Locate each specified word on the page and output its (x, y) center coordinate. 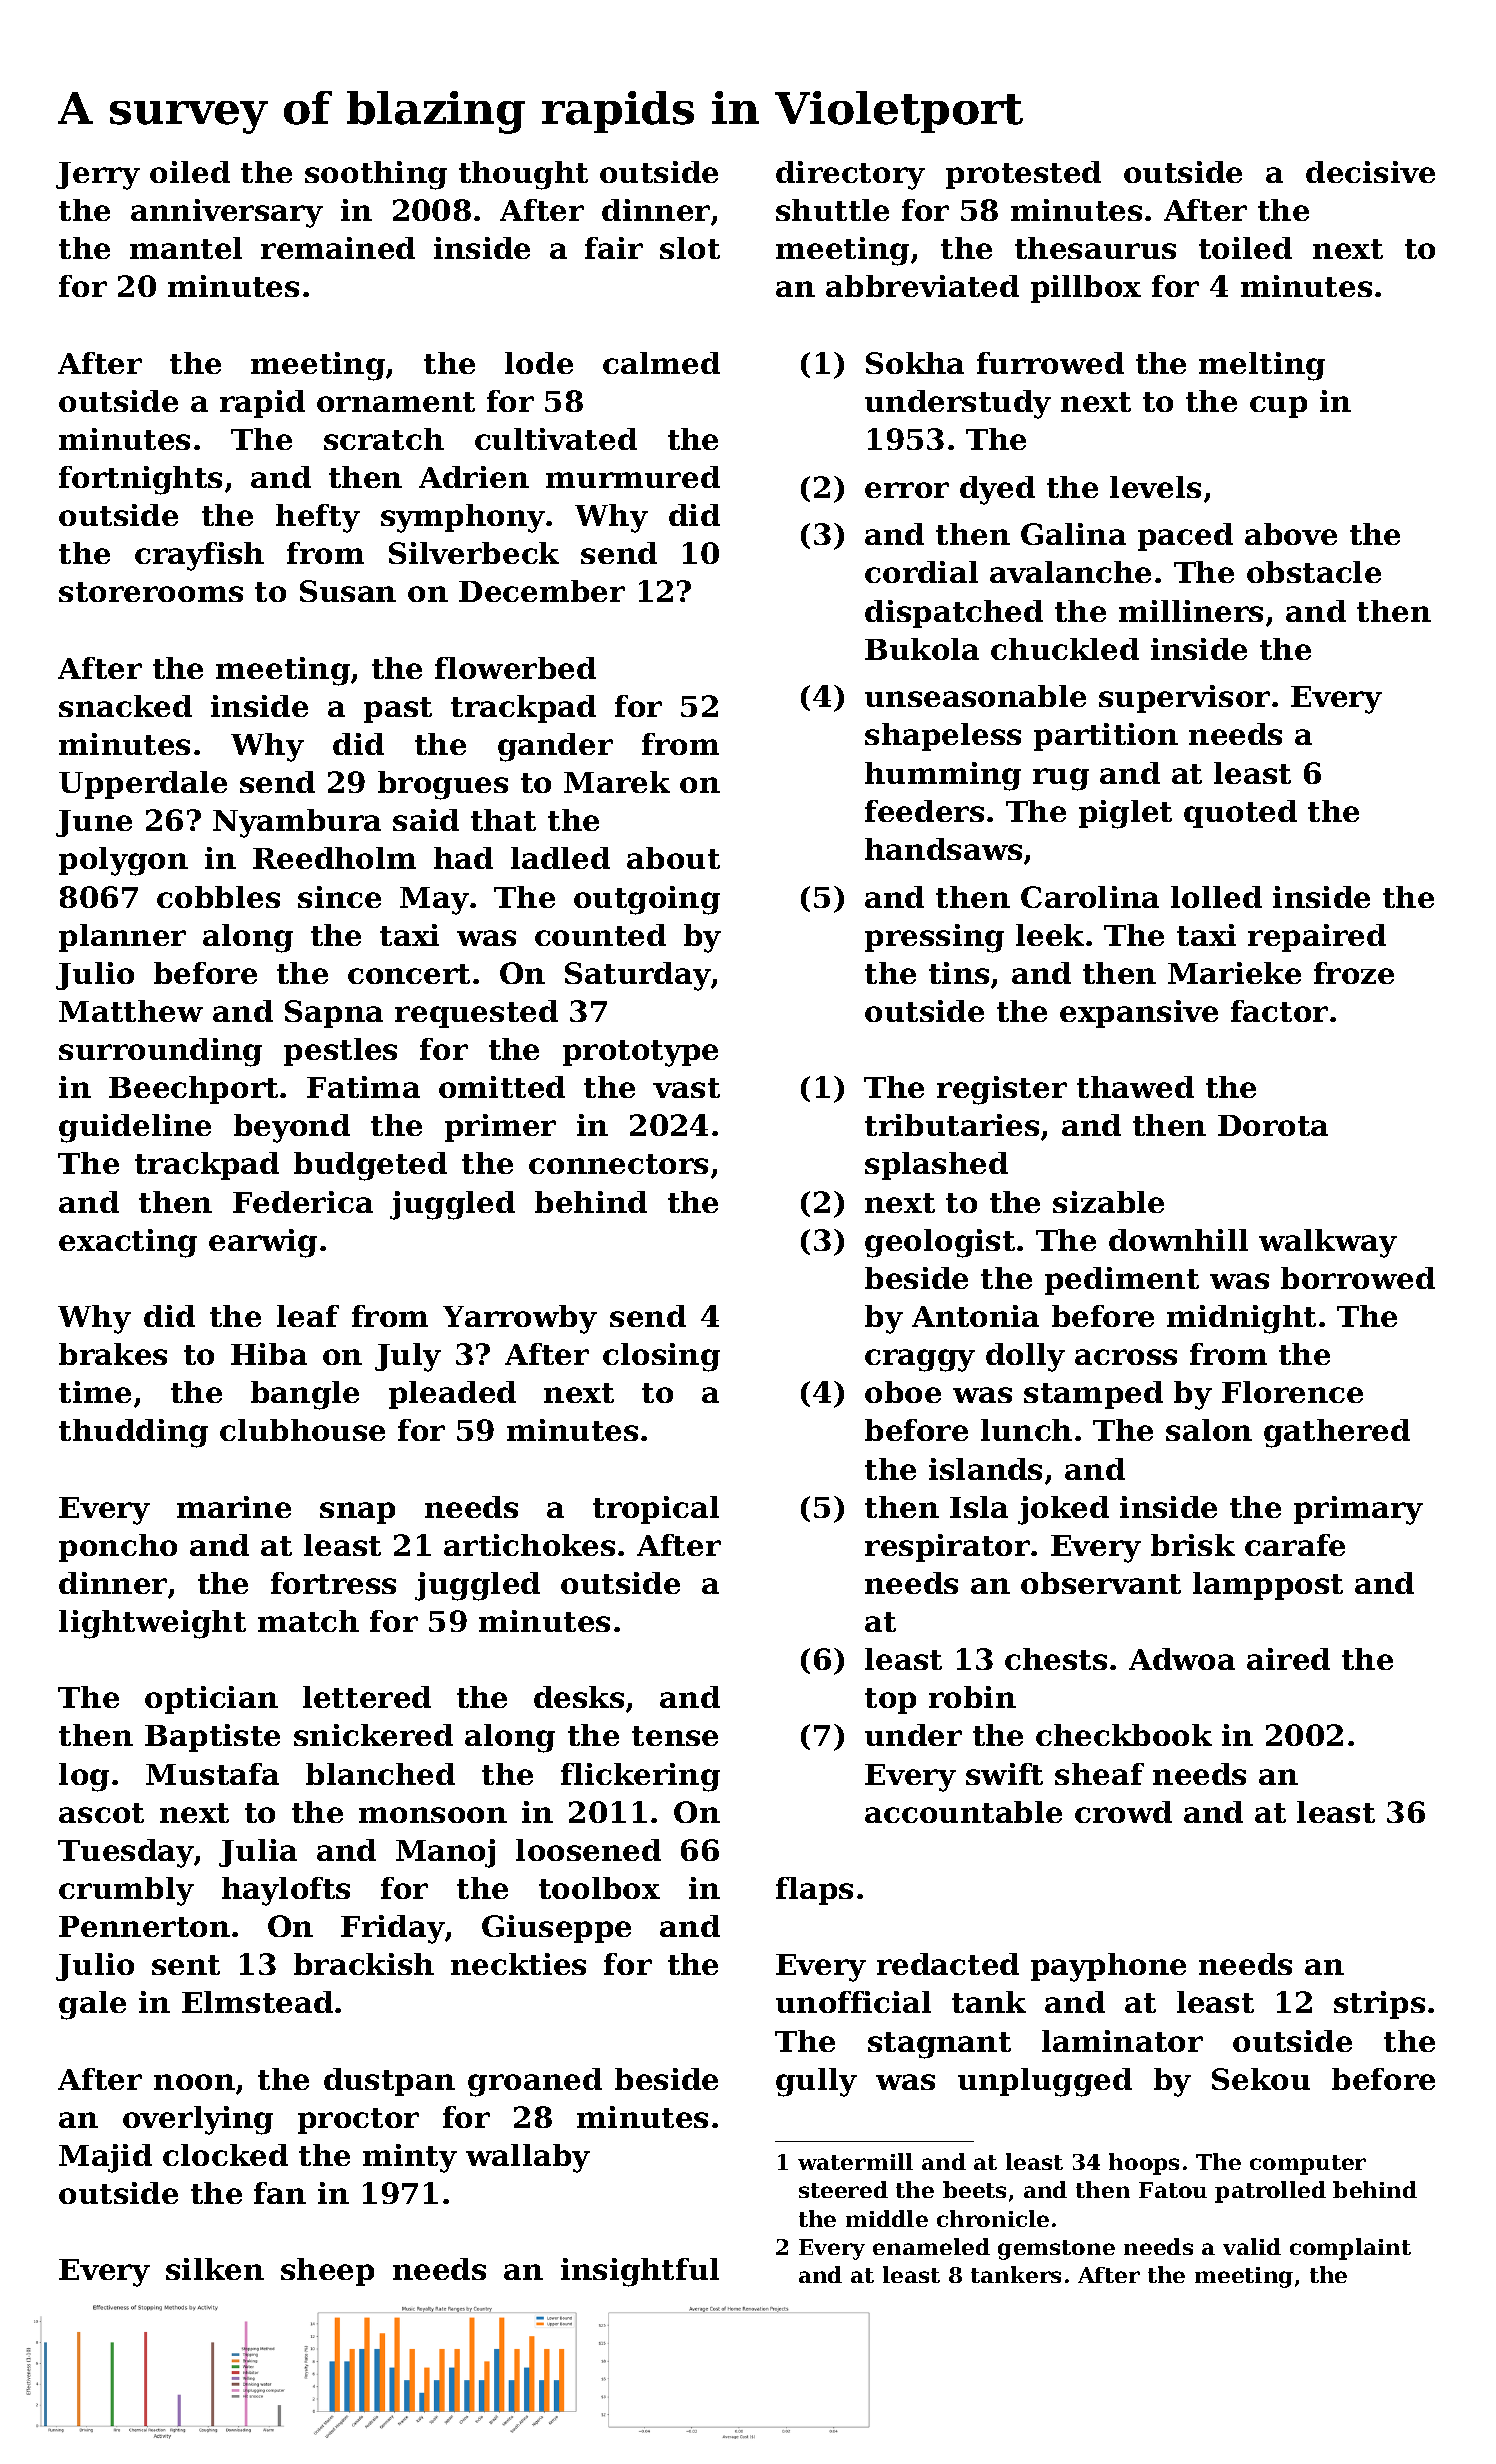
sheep (327, 2272)
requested (476, 1014)
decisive (1370, 172)
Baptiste (212, 1738)
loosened (588, 1850)
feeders (924, 811)
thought (523, 175)
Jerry (98, 176)
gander (555, 747)
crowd (1123, 1812)
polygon (123, 861)
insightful (640, 2272)
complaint (1350, 2249)
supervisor (1184, 699)
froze (1354, 973)
